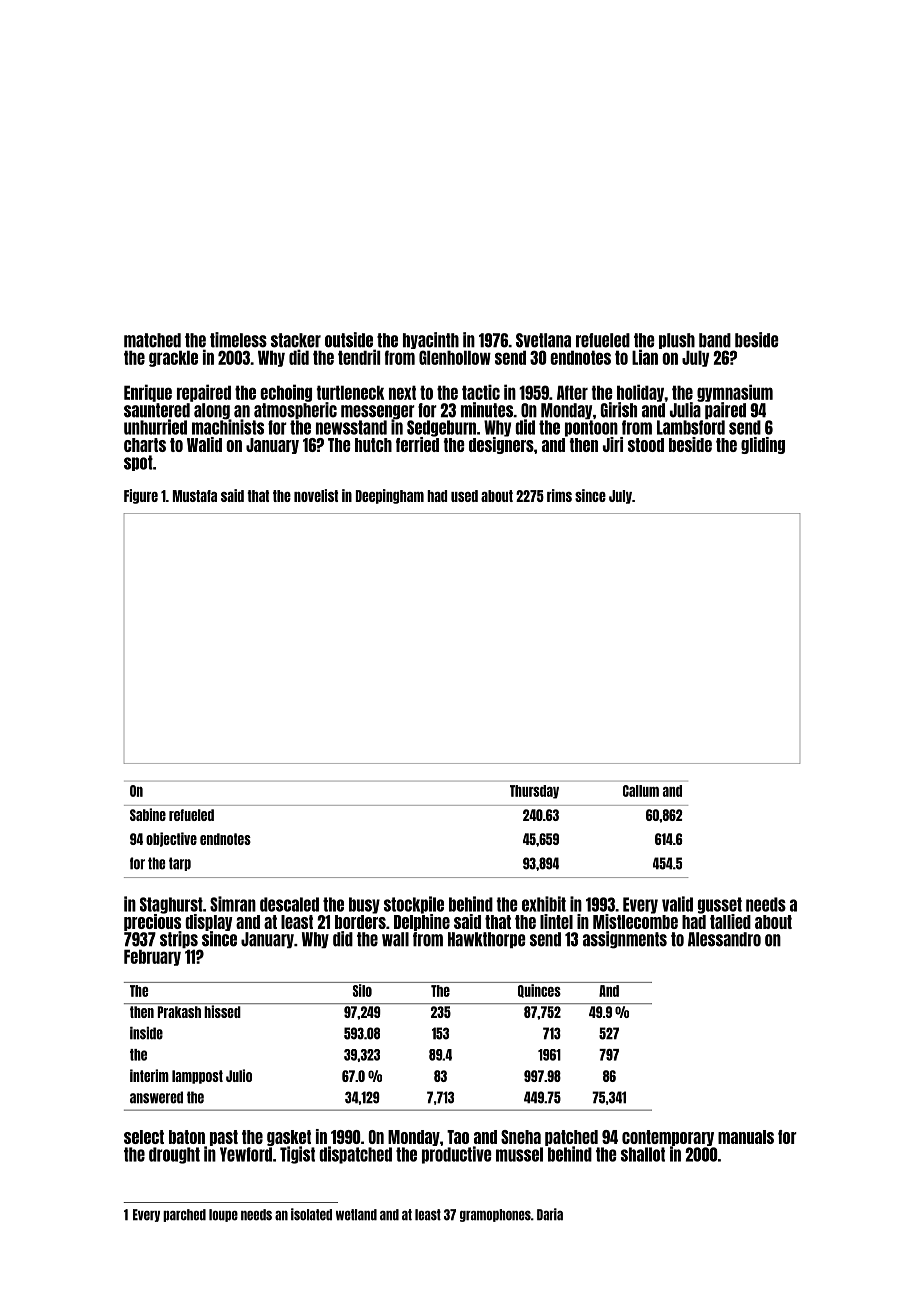 This screenshot has height=1308, width=924. Describe the element at coordinates (349, 340) in the screenshot. I see `outside` at that location.
